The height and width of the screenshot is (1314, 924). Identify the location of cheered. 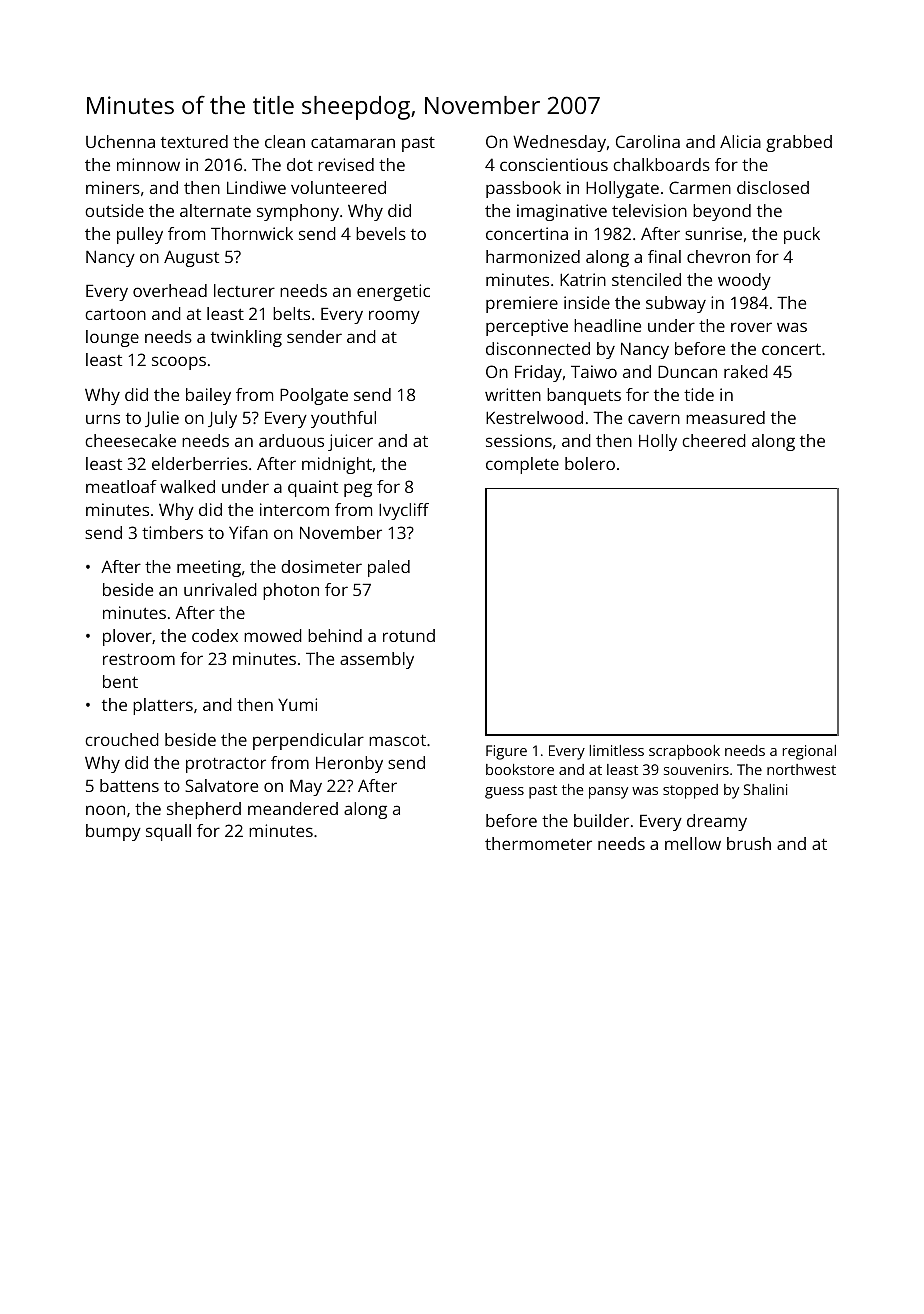
(714, 440).
